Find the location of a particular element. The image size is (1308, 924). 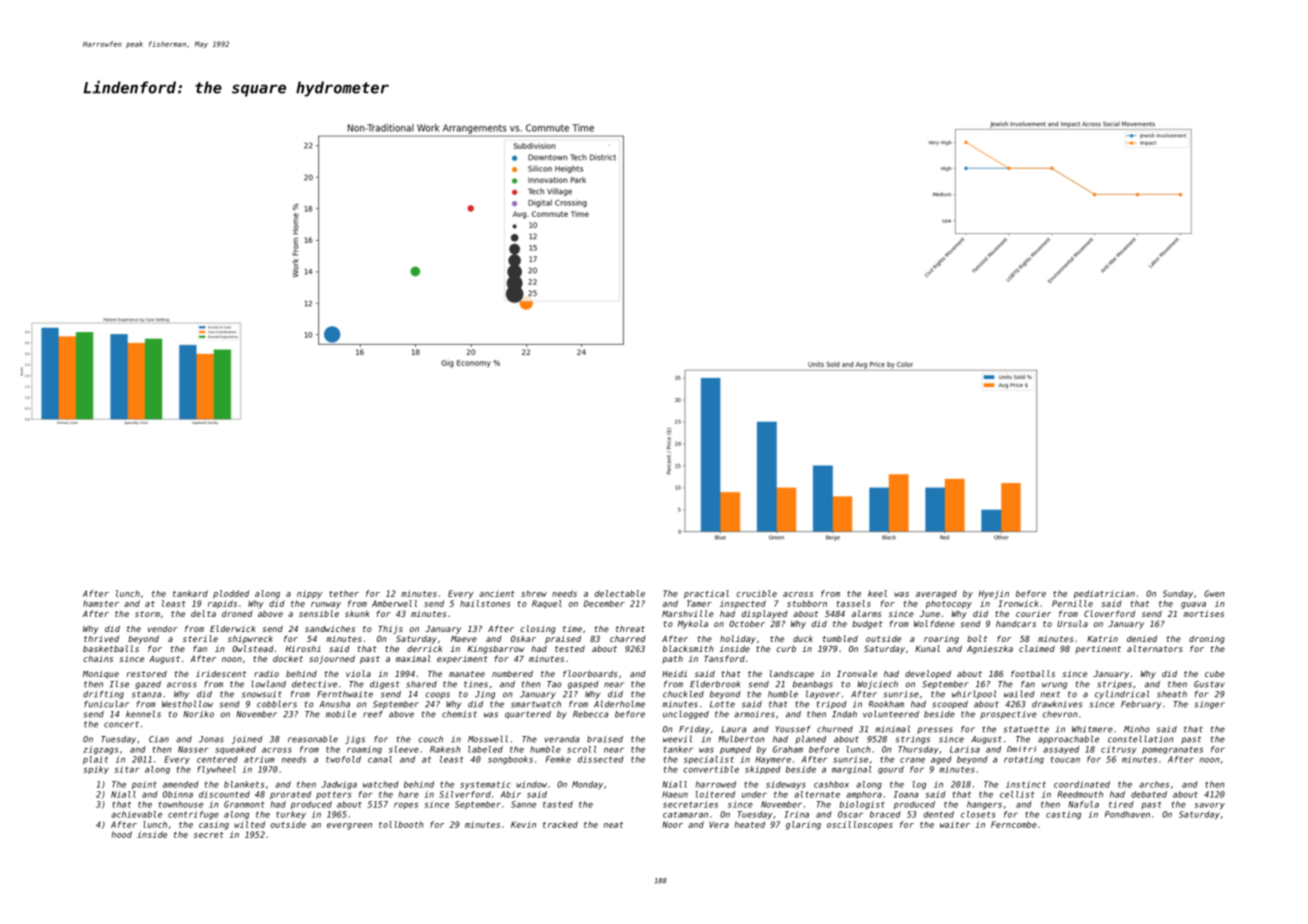

savory is located at coordinates (1210, 806).
